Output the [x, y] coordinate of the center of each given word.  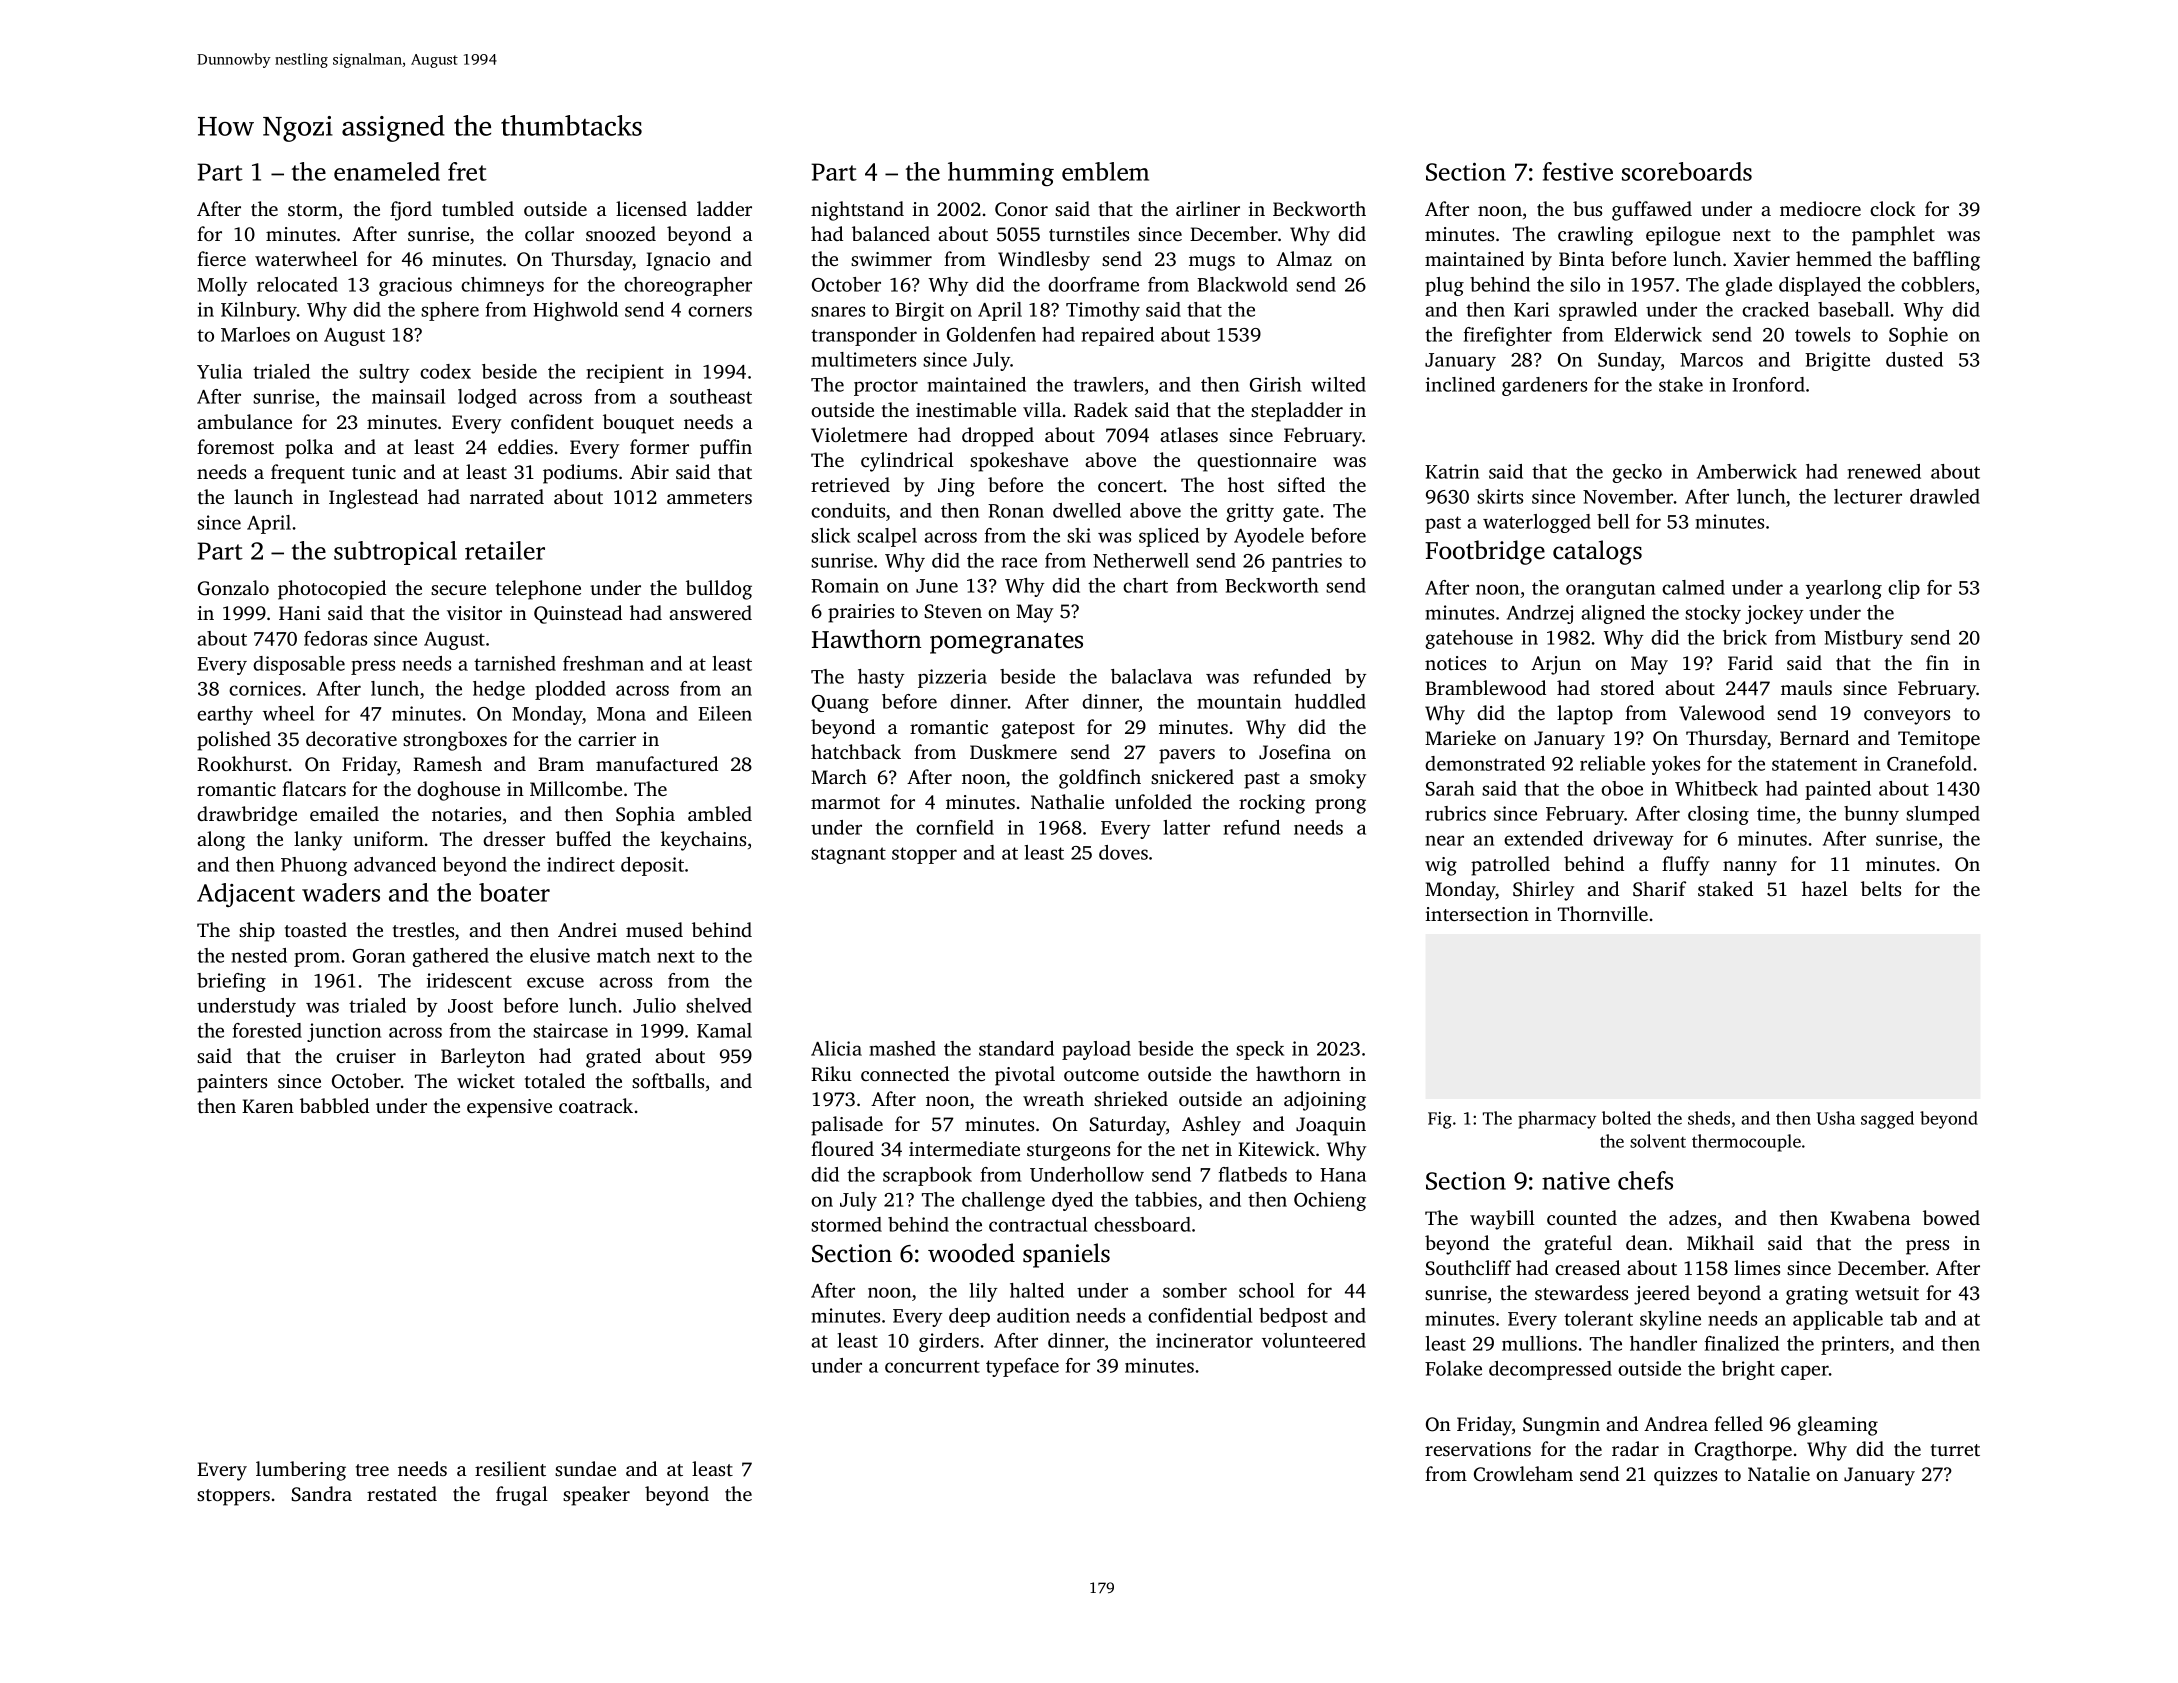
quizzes [1685, 1476]
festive [1578, 171]
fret [467, 171]
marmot [845, 803]
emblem [1105, 171]
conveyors [1907, 717]
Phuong [314, 866]
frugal [522, 1496]
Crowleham [1523, 1474]
